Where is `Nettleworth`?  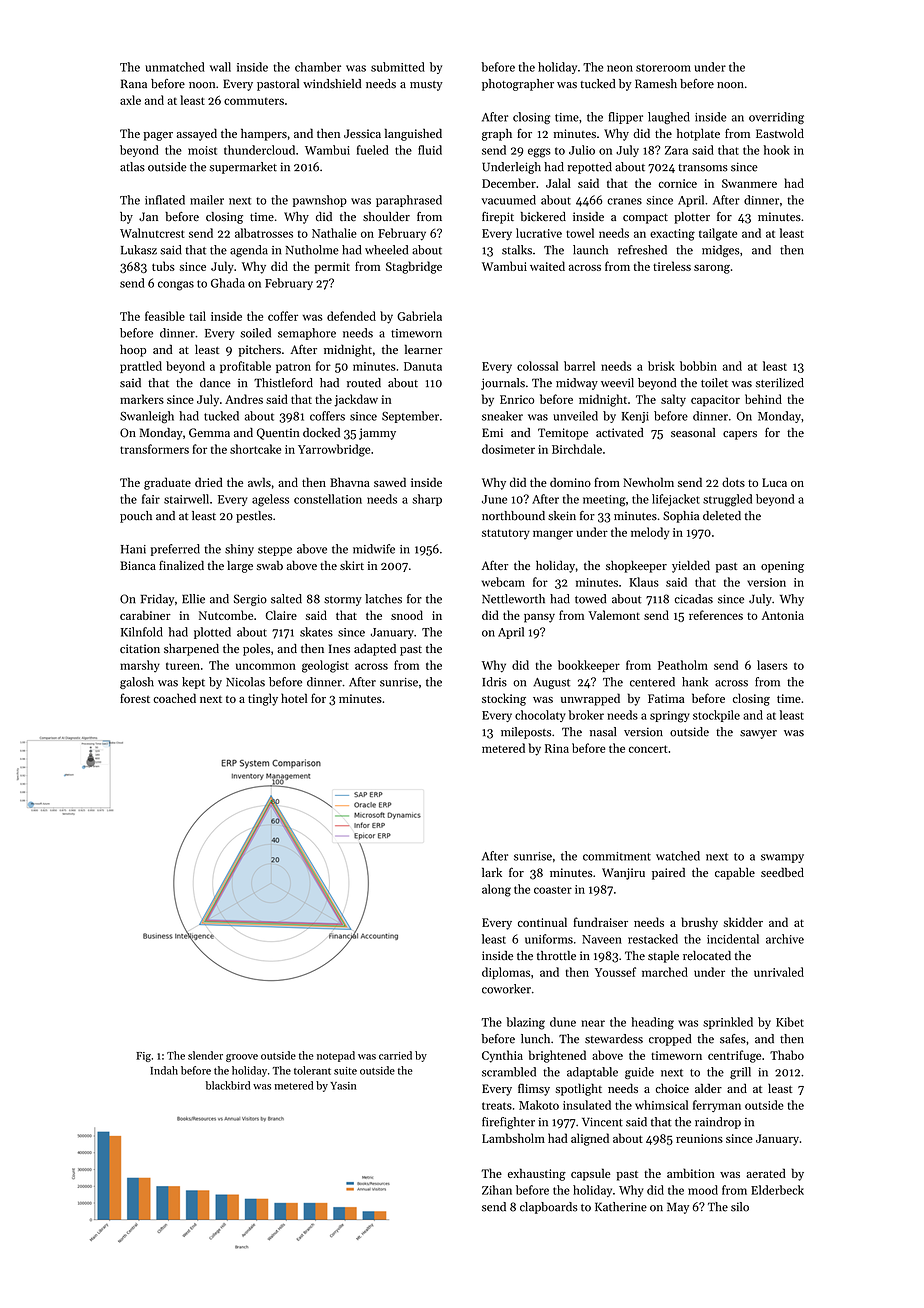 Nettleworth is located at coordinates (513, 599).
